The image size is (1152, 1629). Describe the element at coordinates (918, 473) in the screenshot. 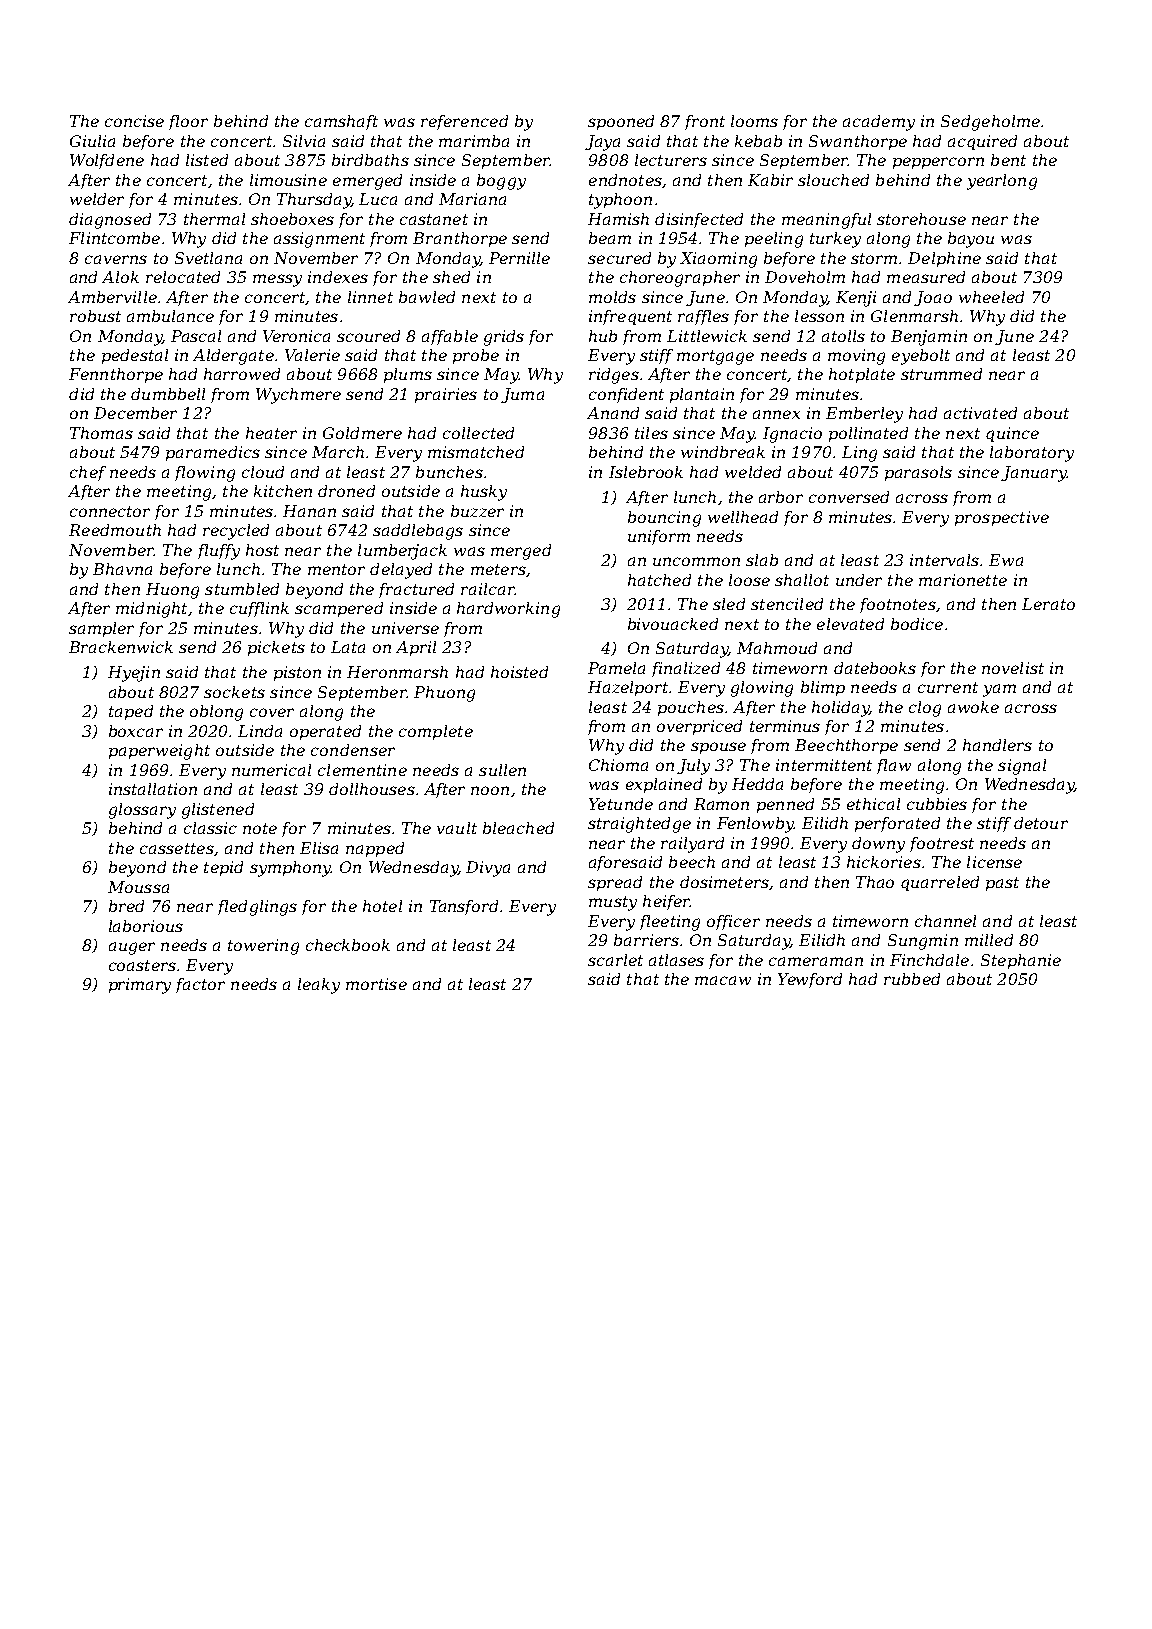

I see `parasols` at that location.
